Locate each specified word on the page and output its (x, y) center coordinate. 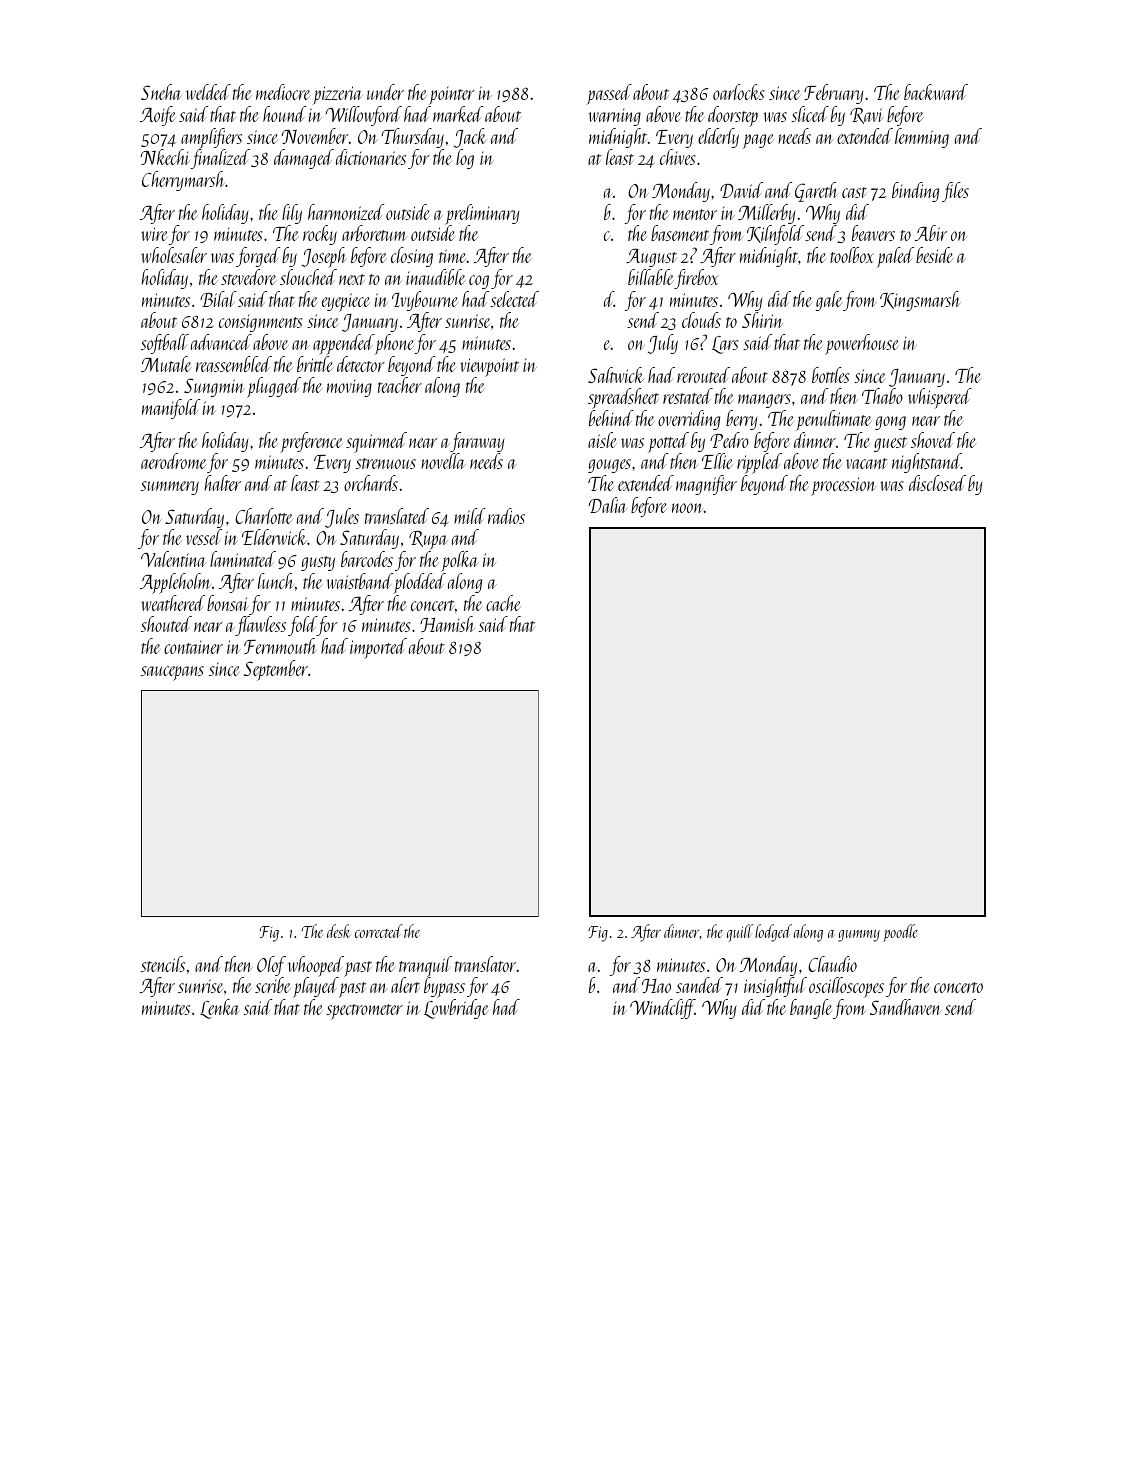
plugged (274, 387)
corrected (379, 931)
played (316, 987)
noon (688, 508)
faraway (477, 442)
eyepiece (346, 302)
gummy (859, 936)
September (276, 670)
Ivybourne (425, 301)
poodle (900, 933)
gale (829, 301)
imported (378, 648)
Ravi (866, 116)
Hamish (447, 624)
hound (284, 114)
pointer (452, 96)
